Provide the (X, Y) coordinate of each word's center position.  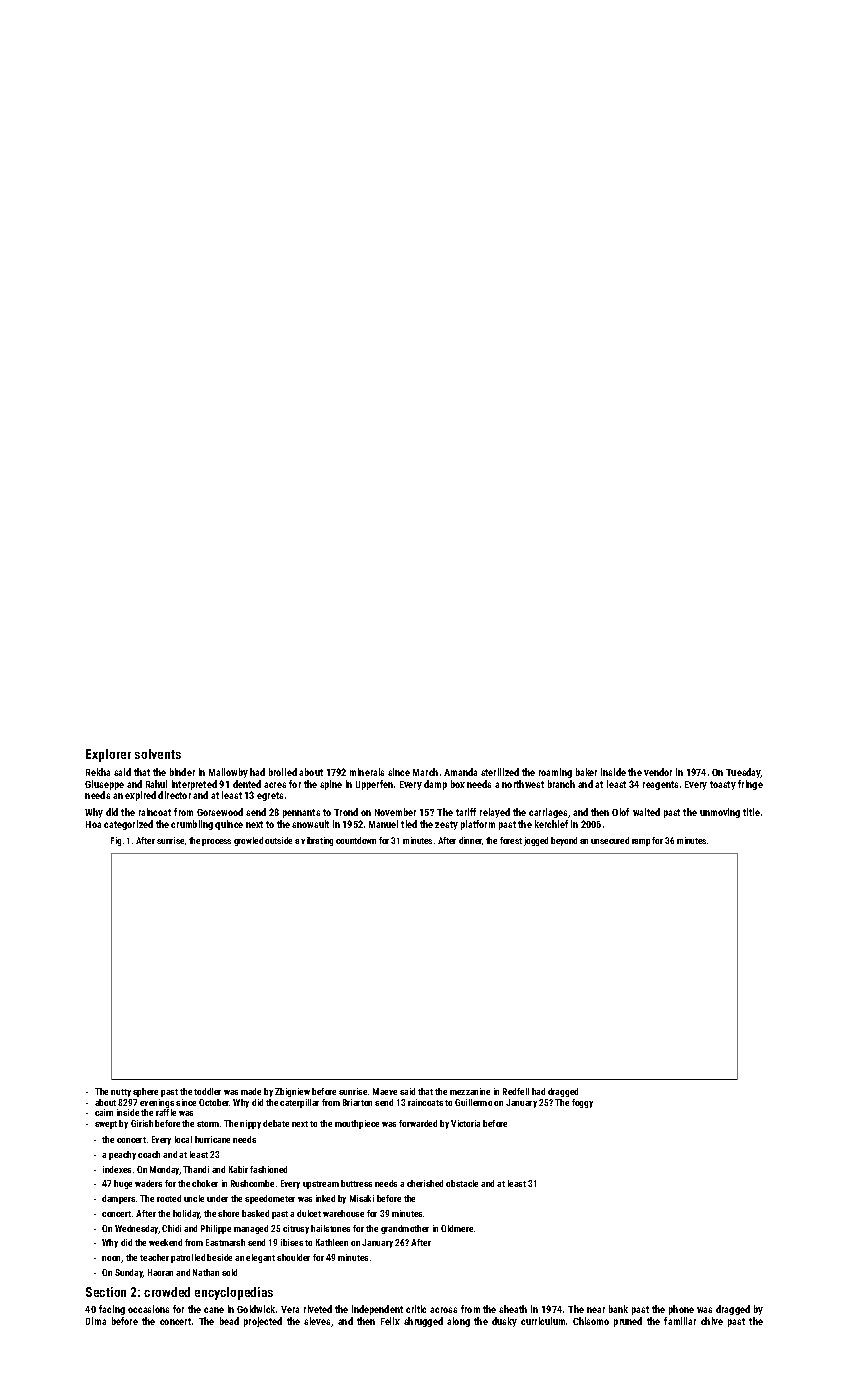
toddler (207, 1091)
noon (112, 1259)
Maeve (385, 1091)
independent (377, 1310)
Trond (346, 812)
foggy (582, 1103)
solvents (158, 754)
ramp (641, 842)
